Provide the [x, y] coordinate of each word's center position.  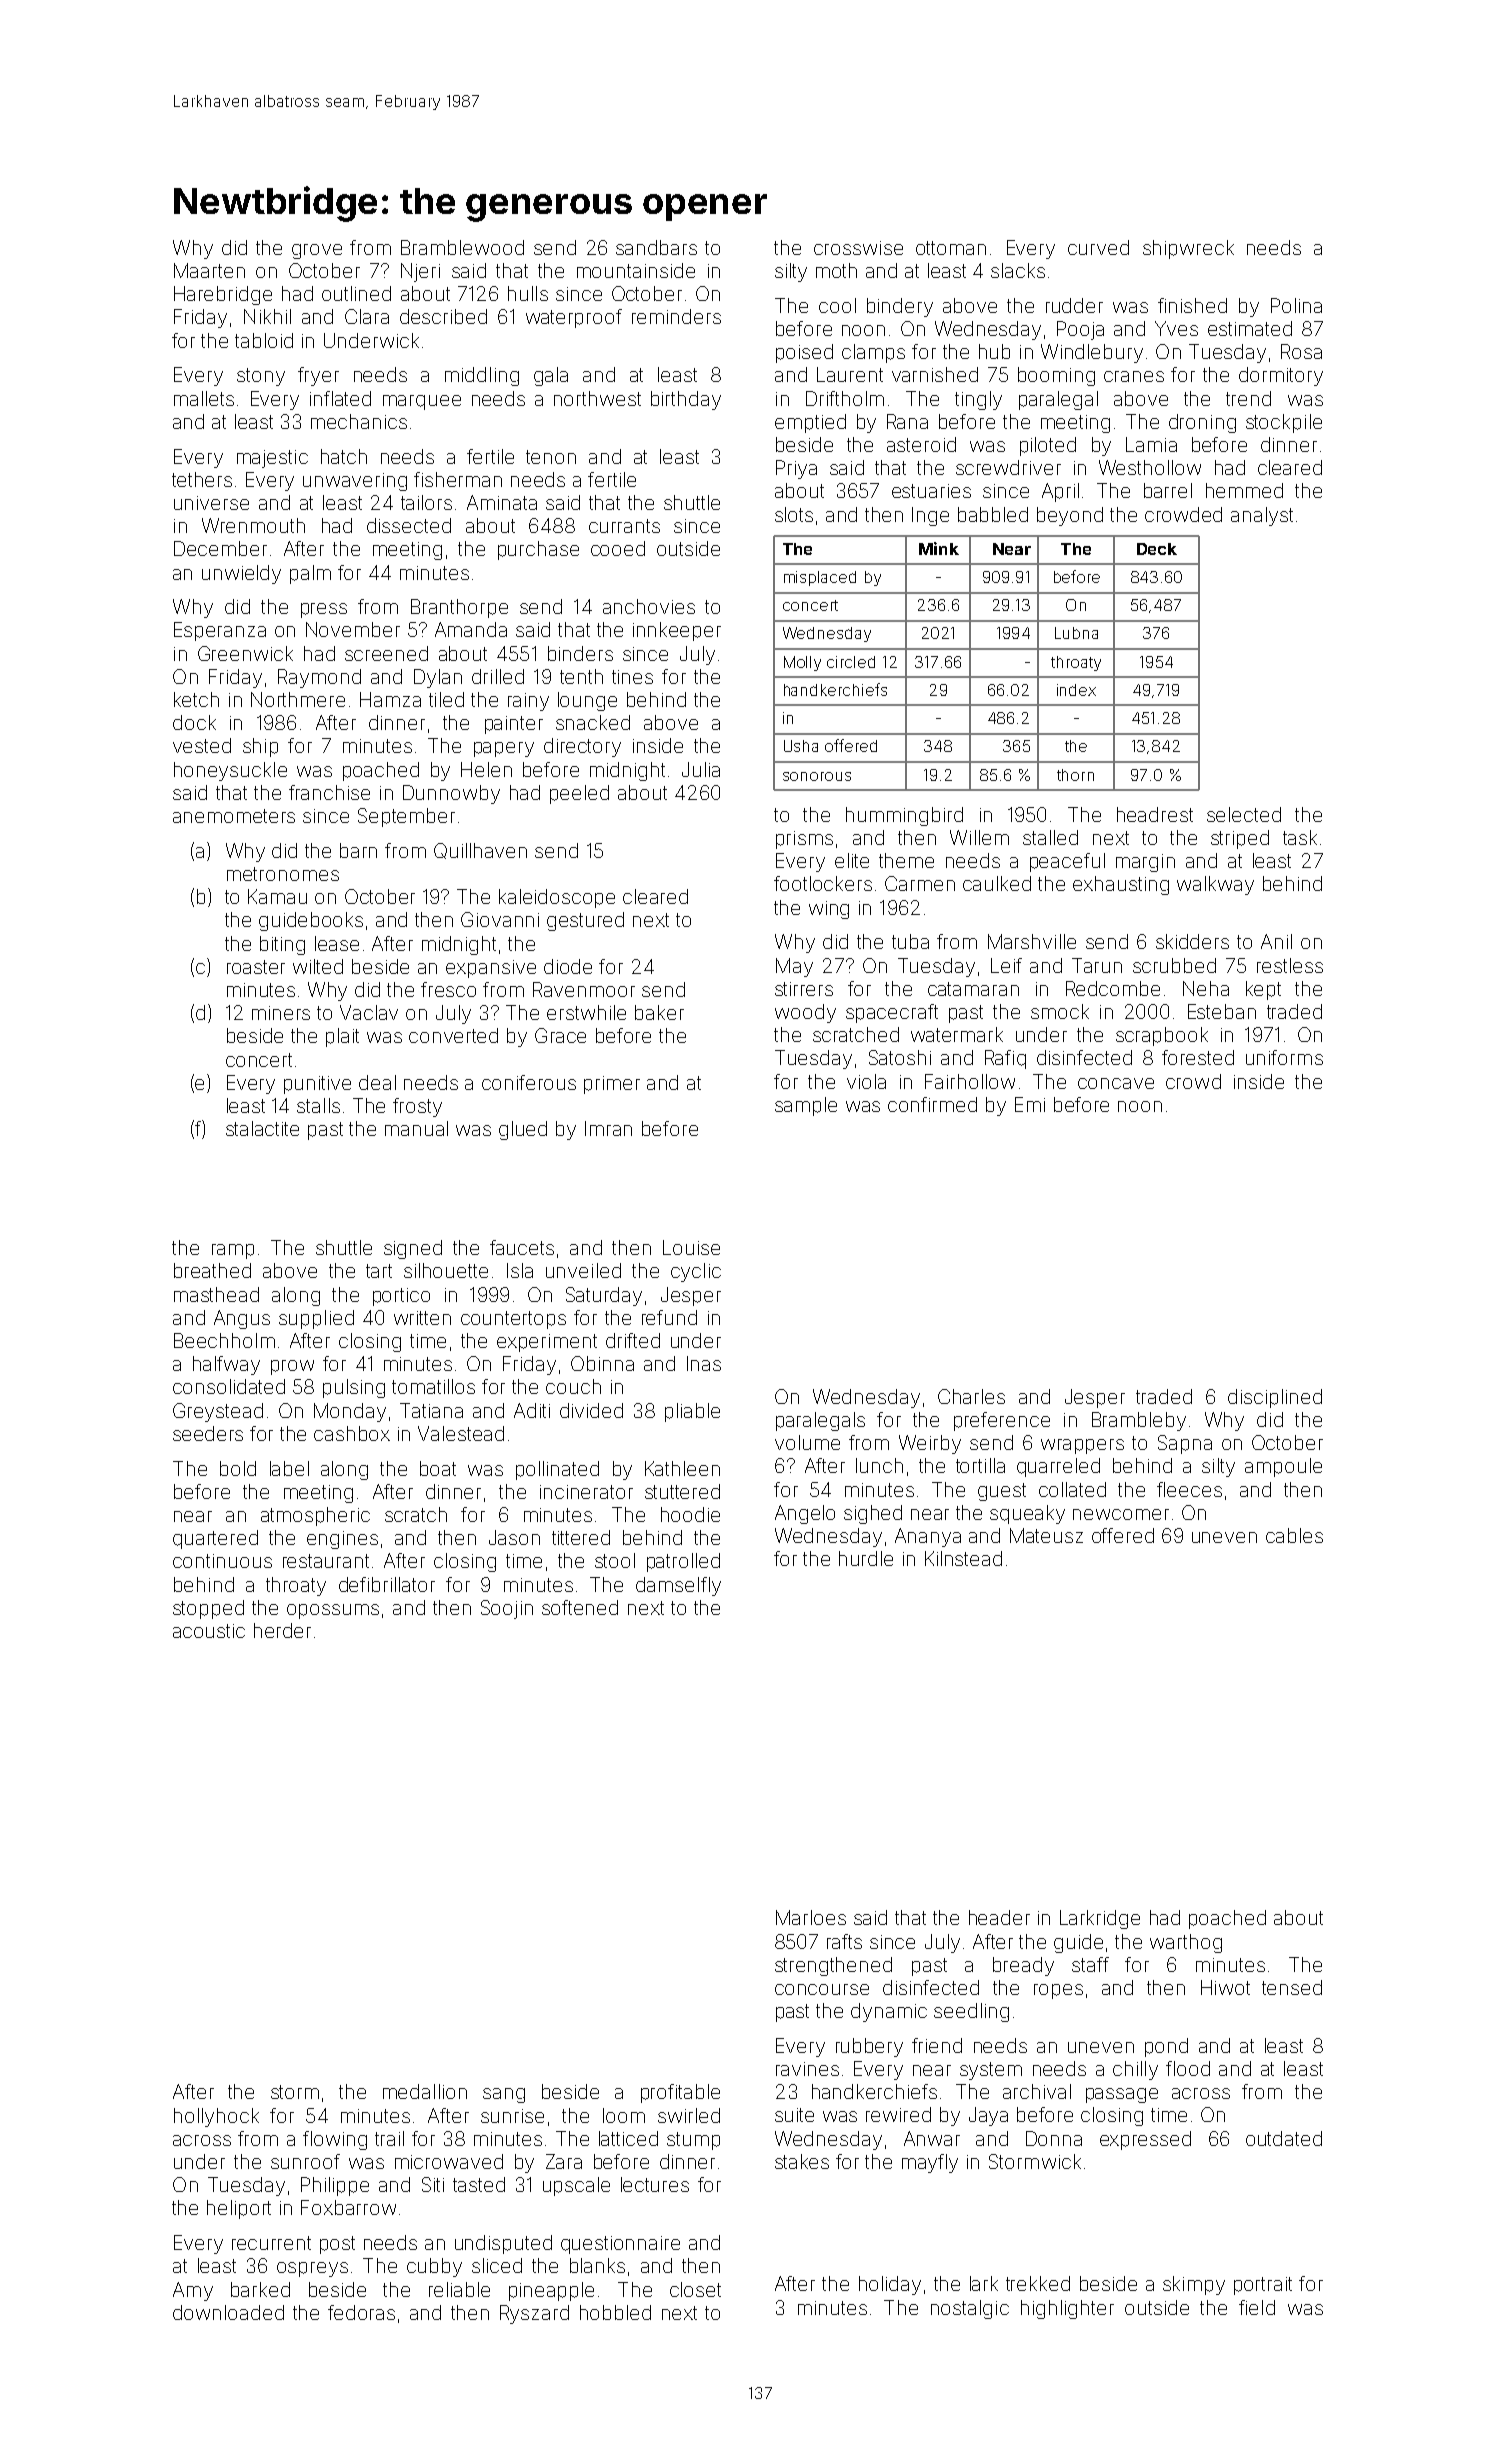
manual [416, 1128]
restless [1290, 965]
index [1076, 690]
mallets [204, 398]
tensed [1292, 1987]
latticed [628, 2138]
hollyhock [216, 2117]
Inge [930, 516]
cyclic [696, 1272]
